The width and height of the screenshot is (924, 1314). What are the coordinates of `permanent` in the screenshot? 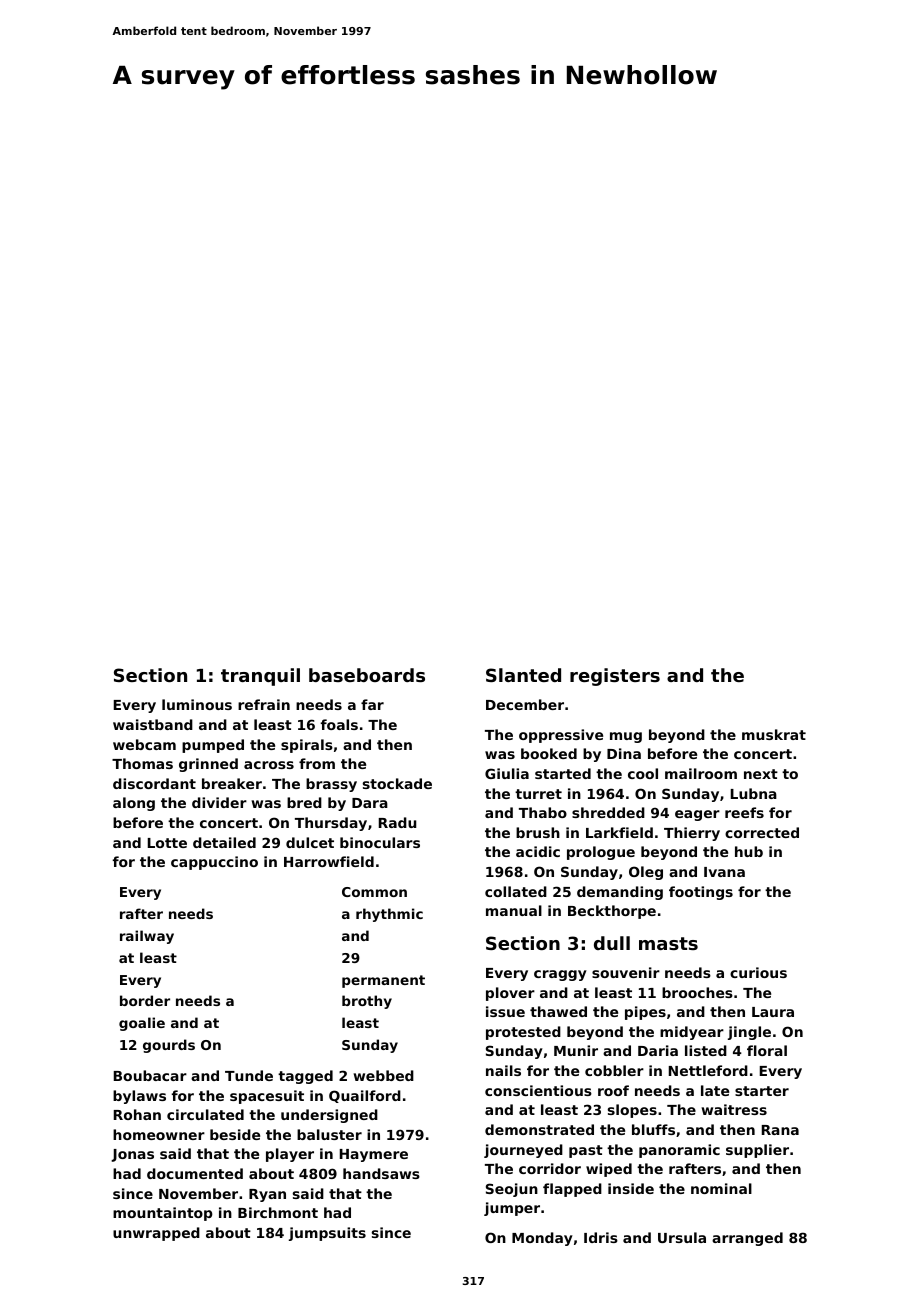 It's located at (383, 981).
